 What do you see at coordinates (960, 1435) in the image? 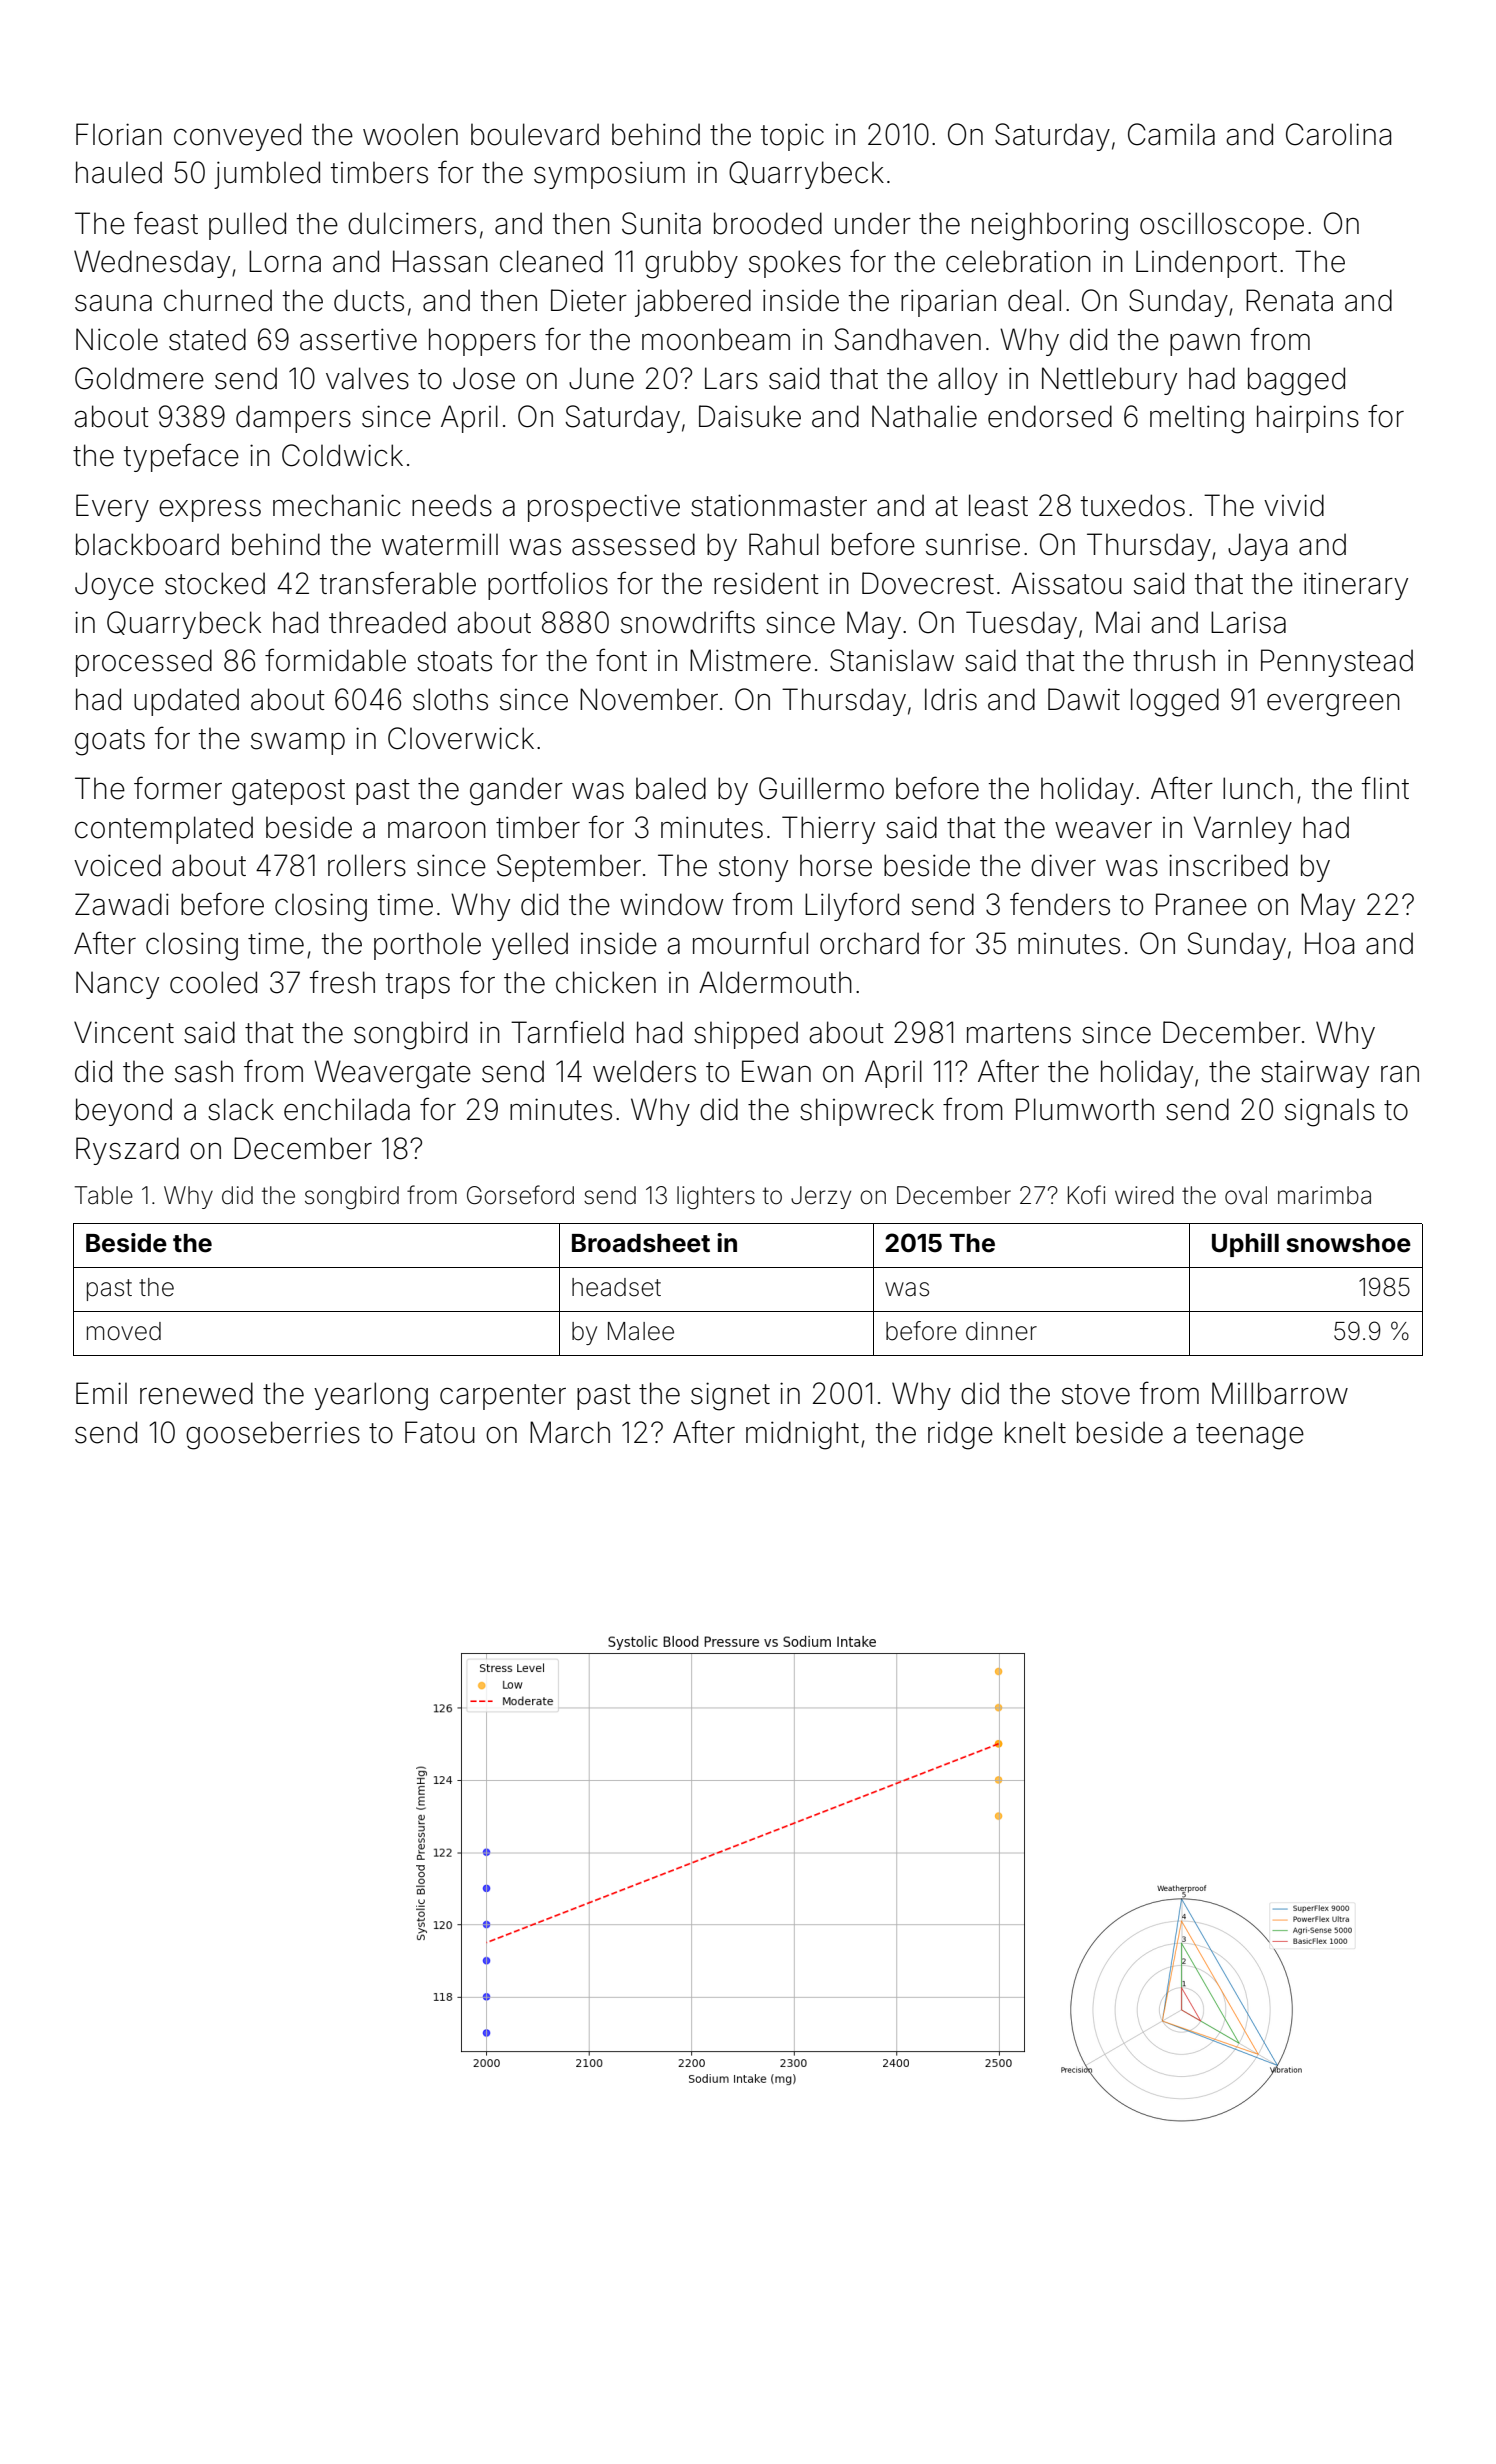
I see `ridge` at bounding box center [960, 1435].
